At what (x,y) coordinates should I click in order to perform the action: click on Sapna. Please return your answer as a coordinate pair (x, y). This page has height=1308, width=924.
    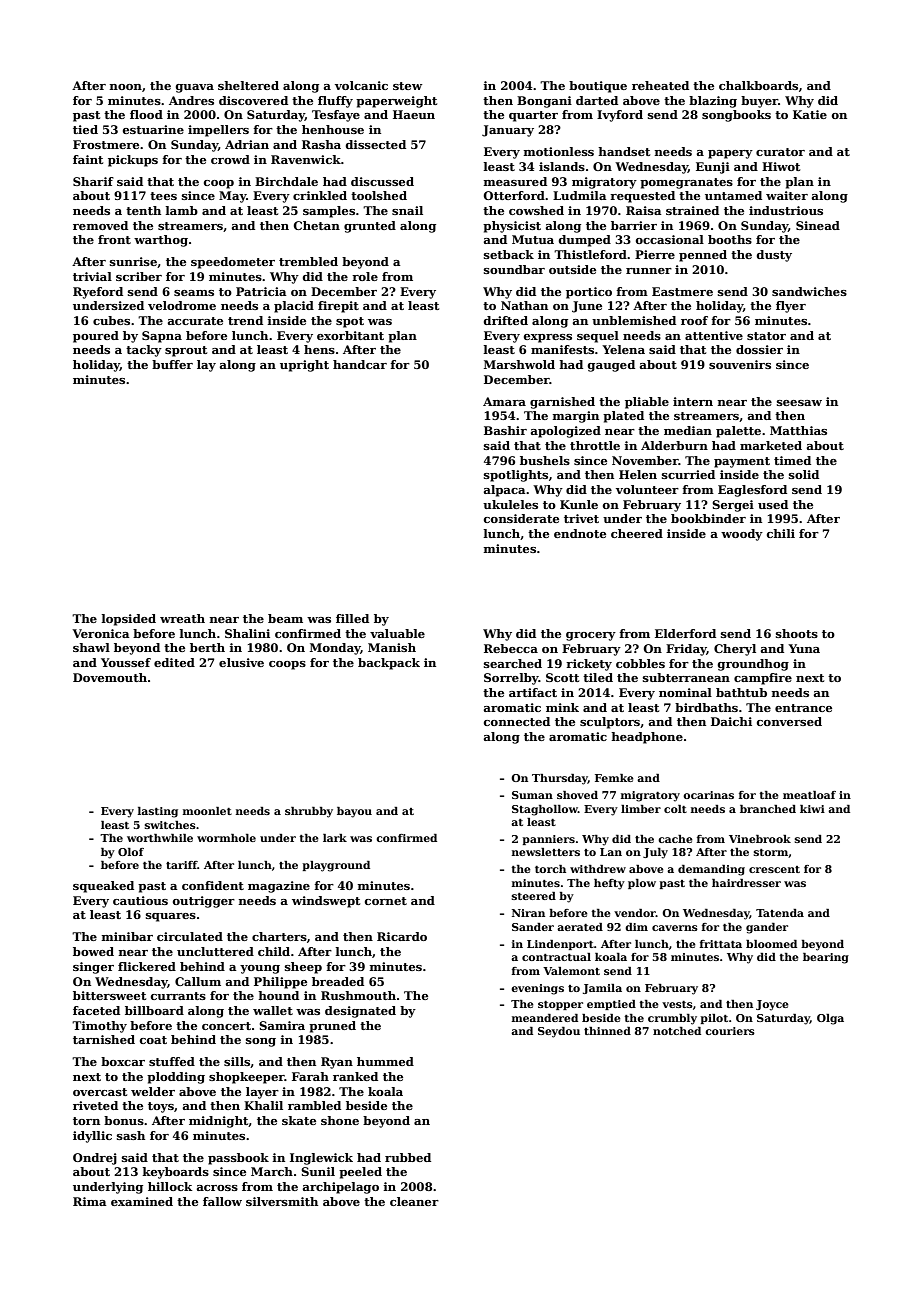
    Looking at the image, I should click on (162, 337).
